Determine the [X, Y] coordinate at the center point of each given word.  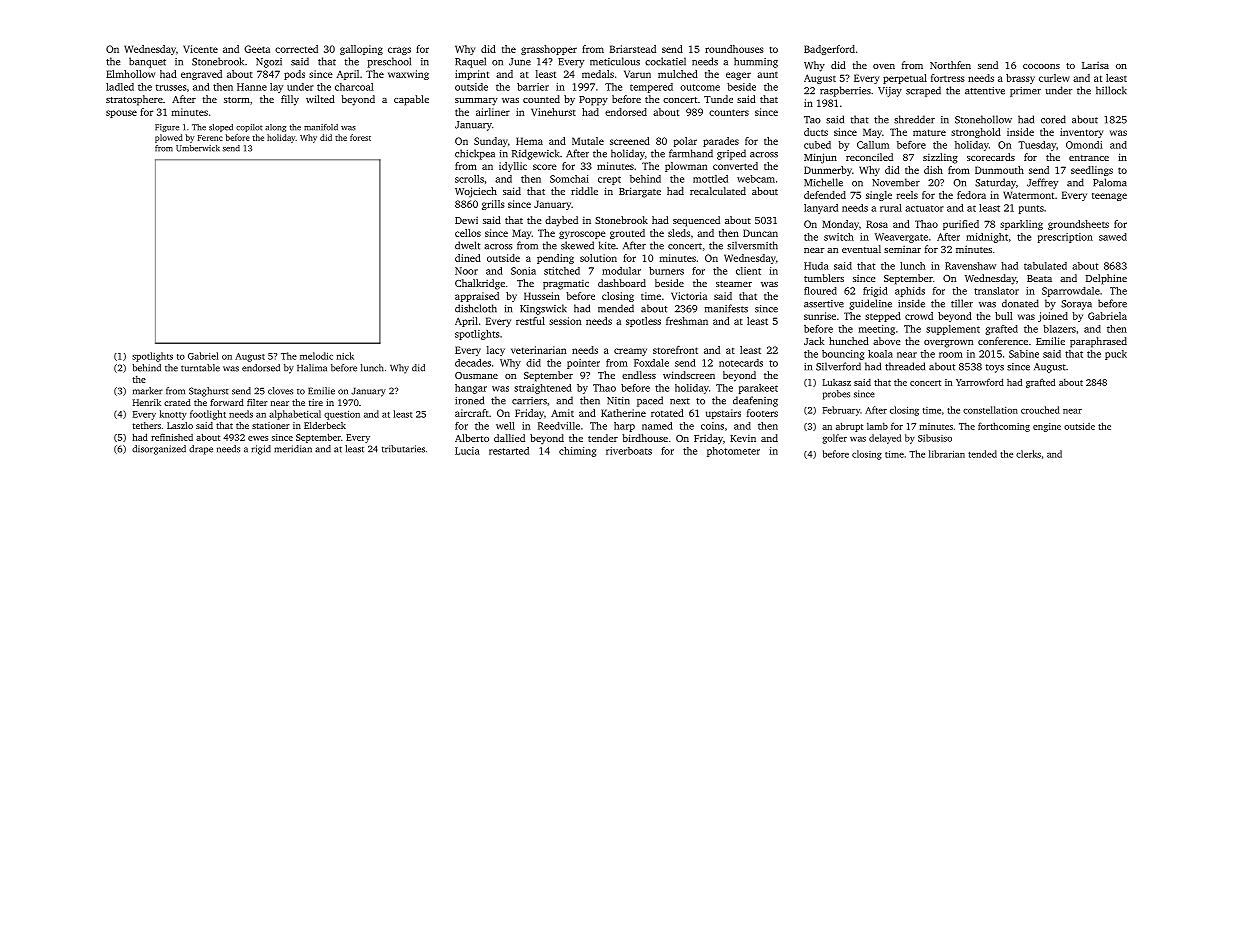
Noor [466, 271]
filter [257, 402]
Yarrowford [980, 382]
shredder [914, 119]
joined [1053, 317]
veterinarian [538, 350]
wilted [320, 99]
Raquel [470, 62]
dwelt [467, 245]
